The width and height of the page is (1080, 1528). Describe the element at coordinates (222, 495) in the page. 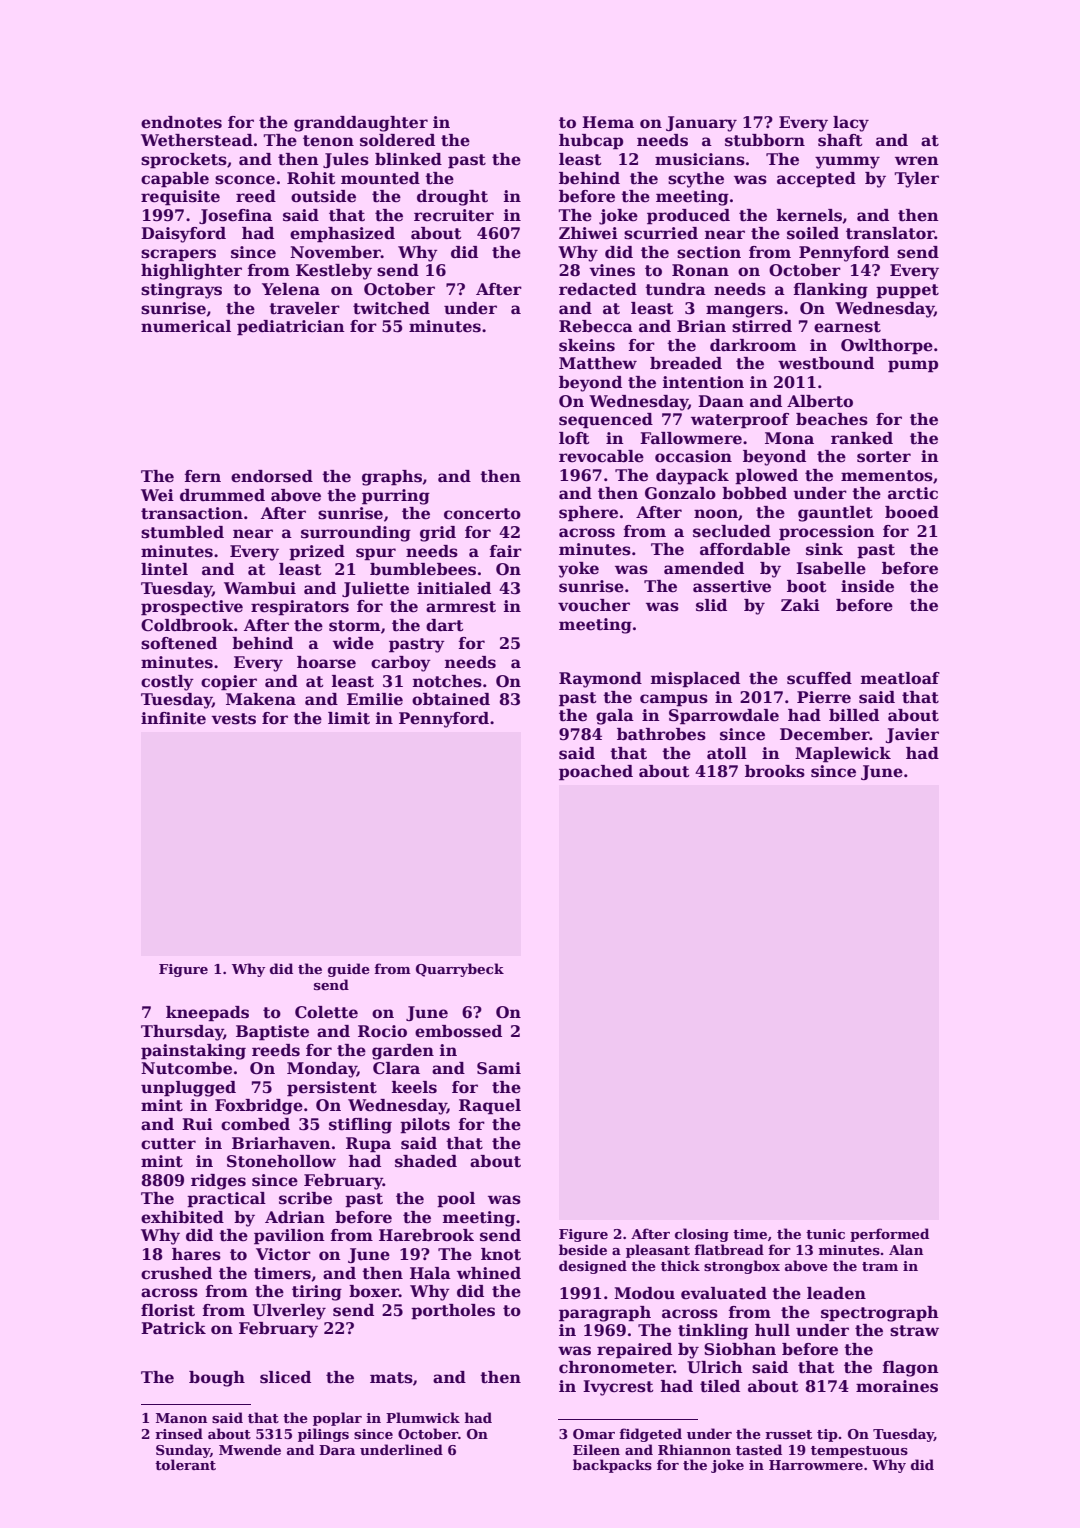

I see `drummed` at that location.
